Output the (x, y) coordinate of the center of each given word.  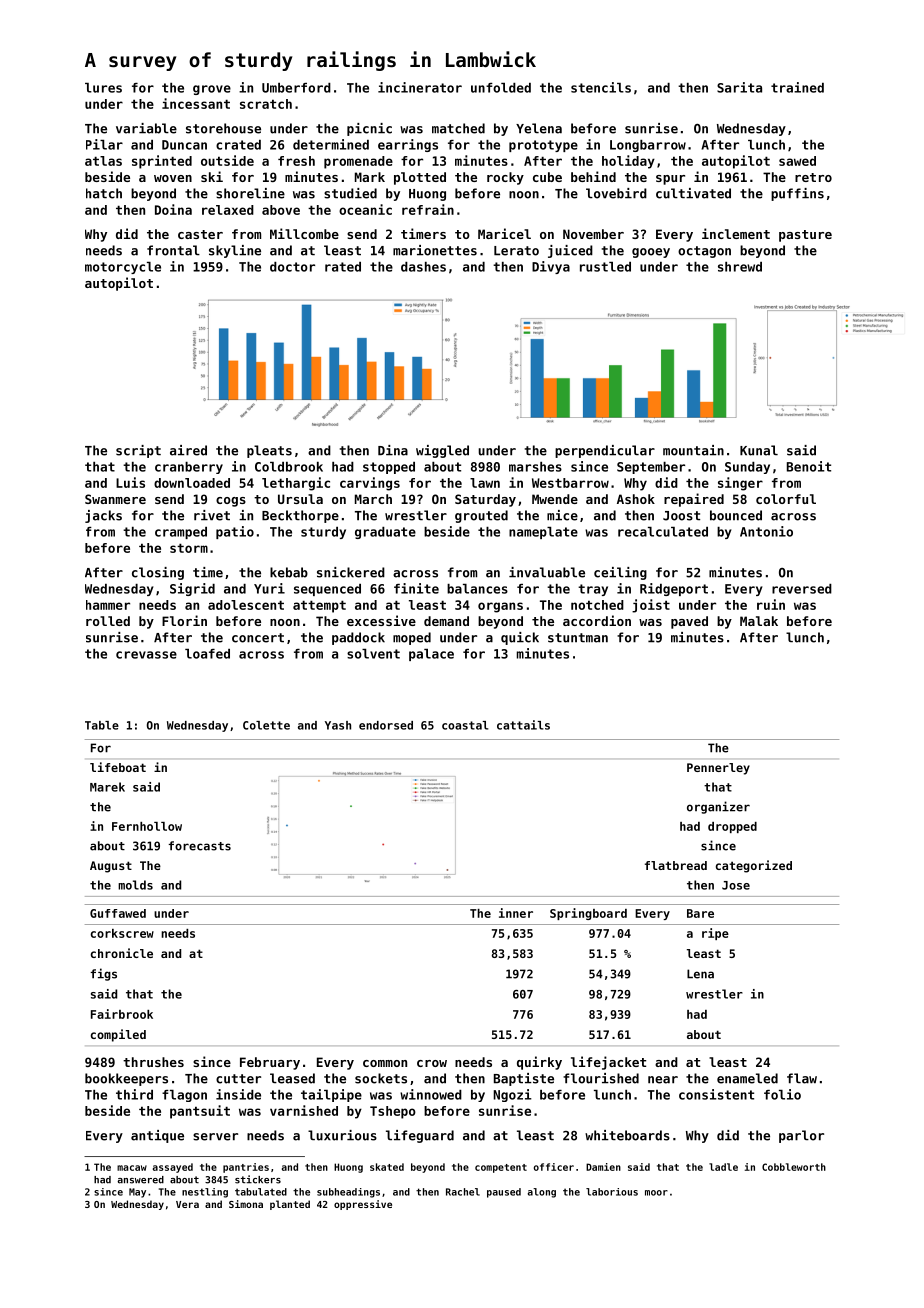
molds (135, 885)
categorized (754, 866)
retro (813, 177)
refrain (428, 209)
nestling (205, 1193)
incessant (196, 103)
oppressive (363, 1205)
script (138, 451)
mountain (693, 450)
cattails (523, 725)
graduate (385, 533)
